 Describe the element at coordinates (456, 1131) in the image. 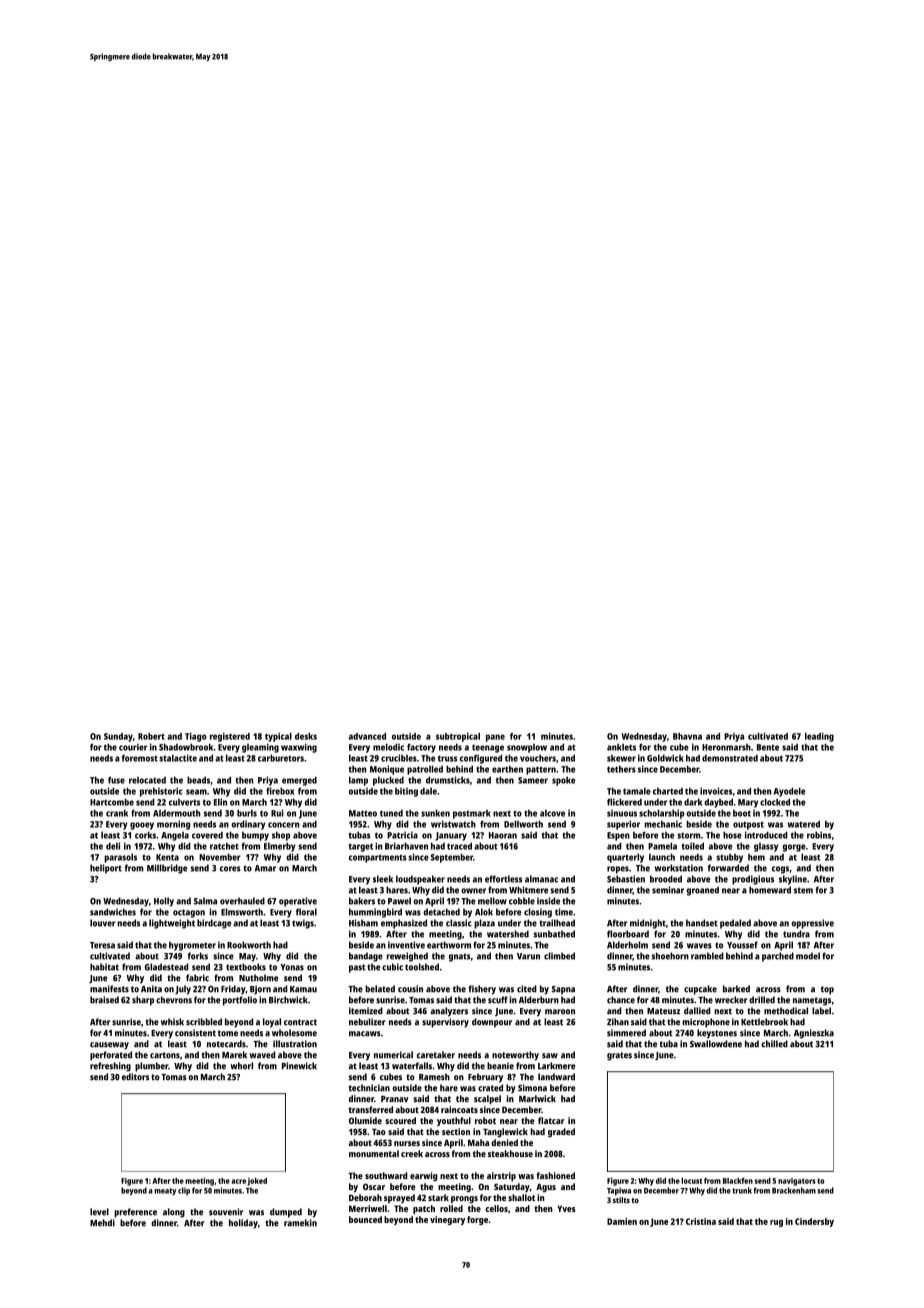

I see `section` at that location.
